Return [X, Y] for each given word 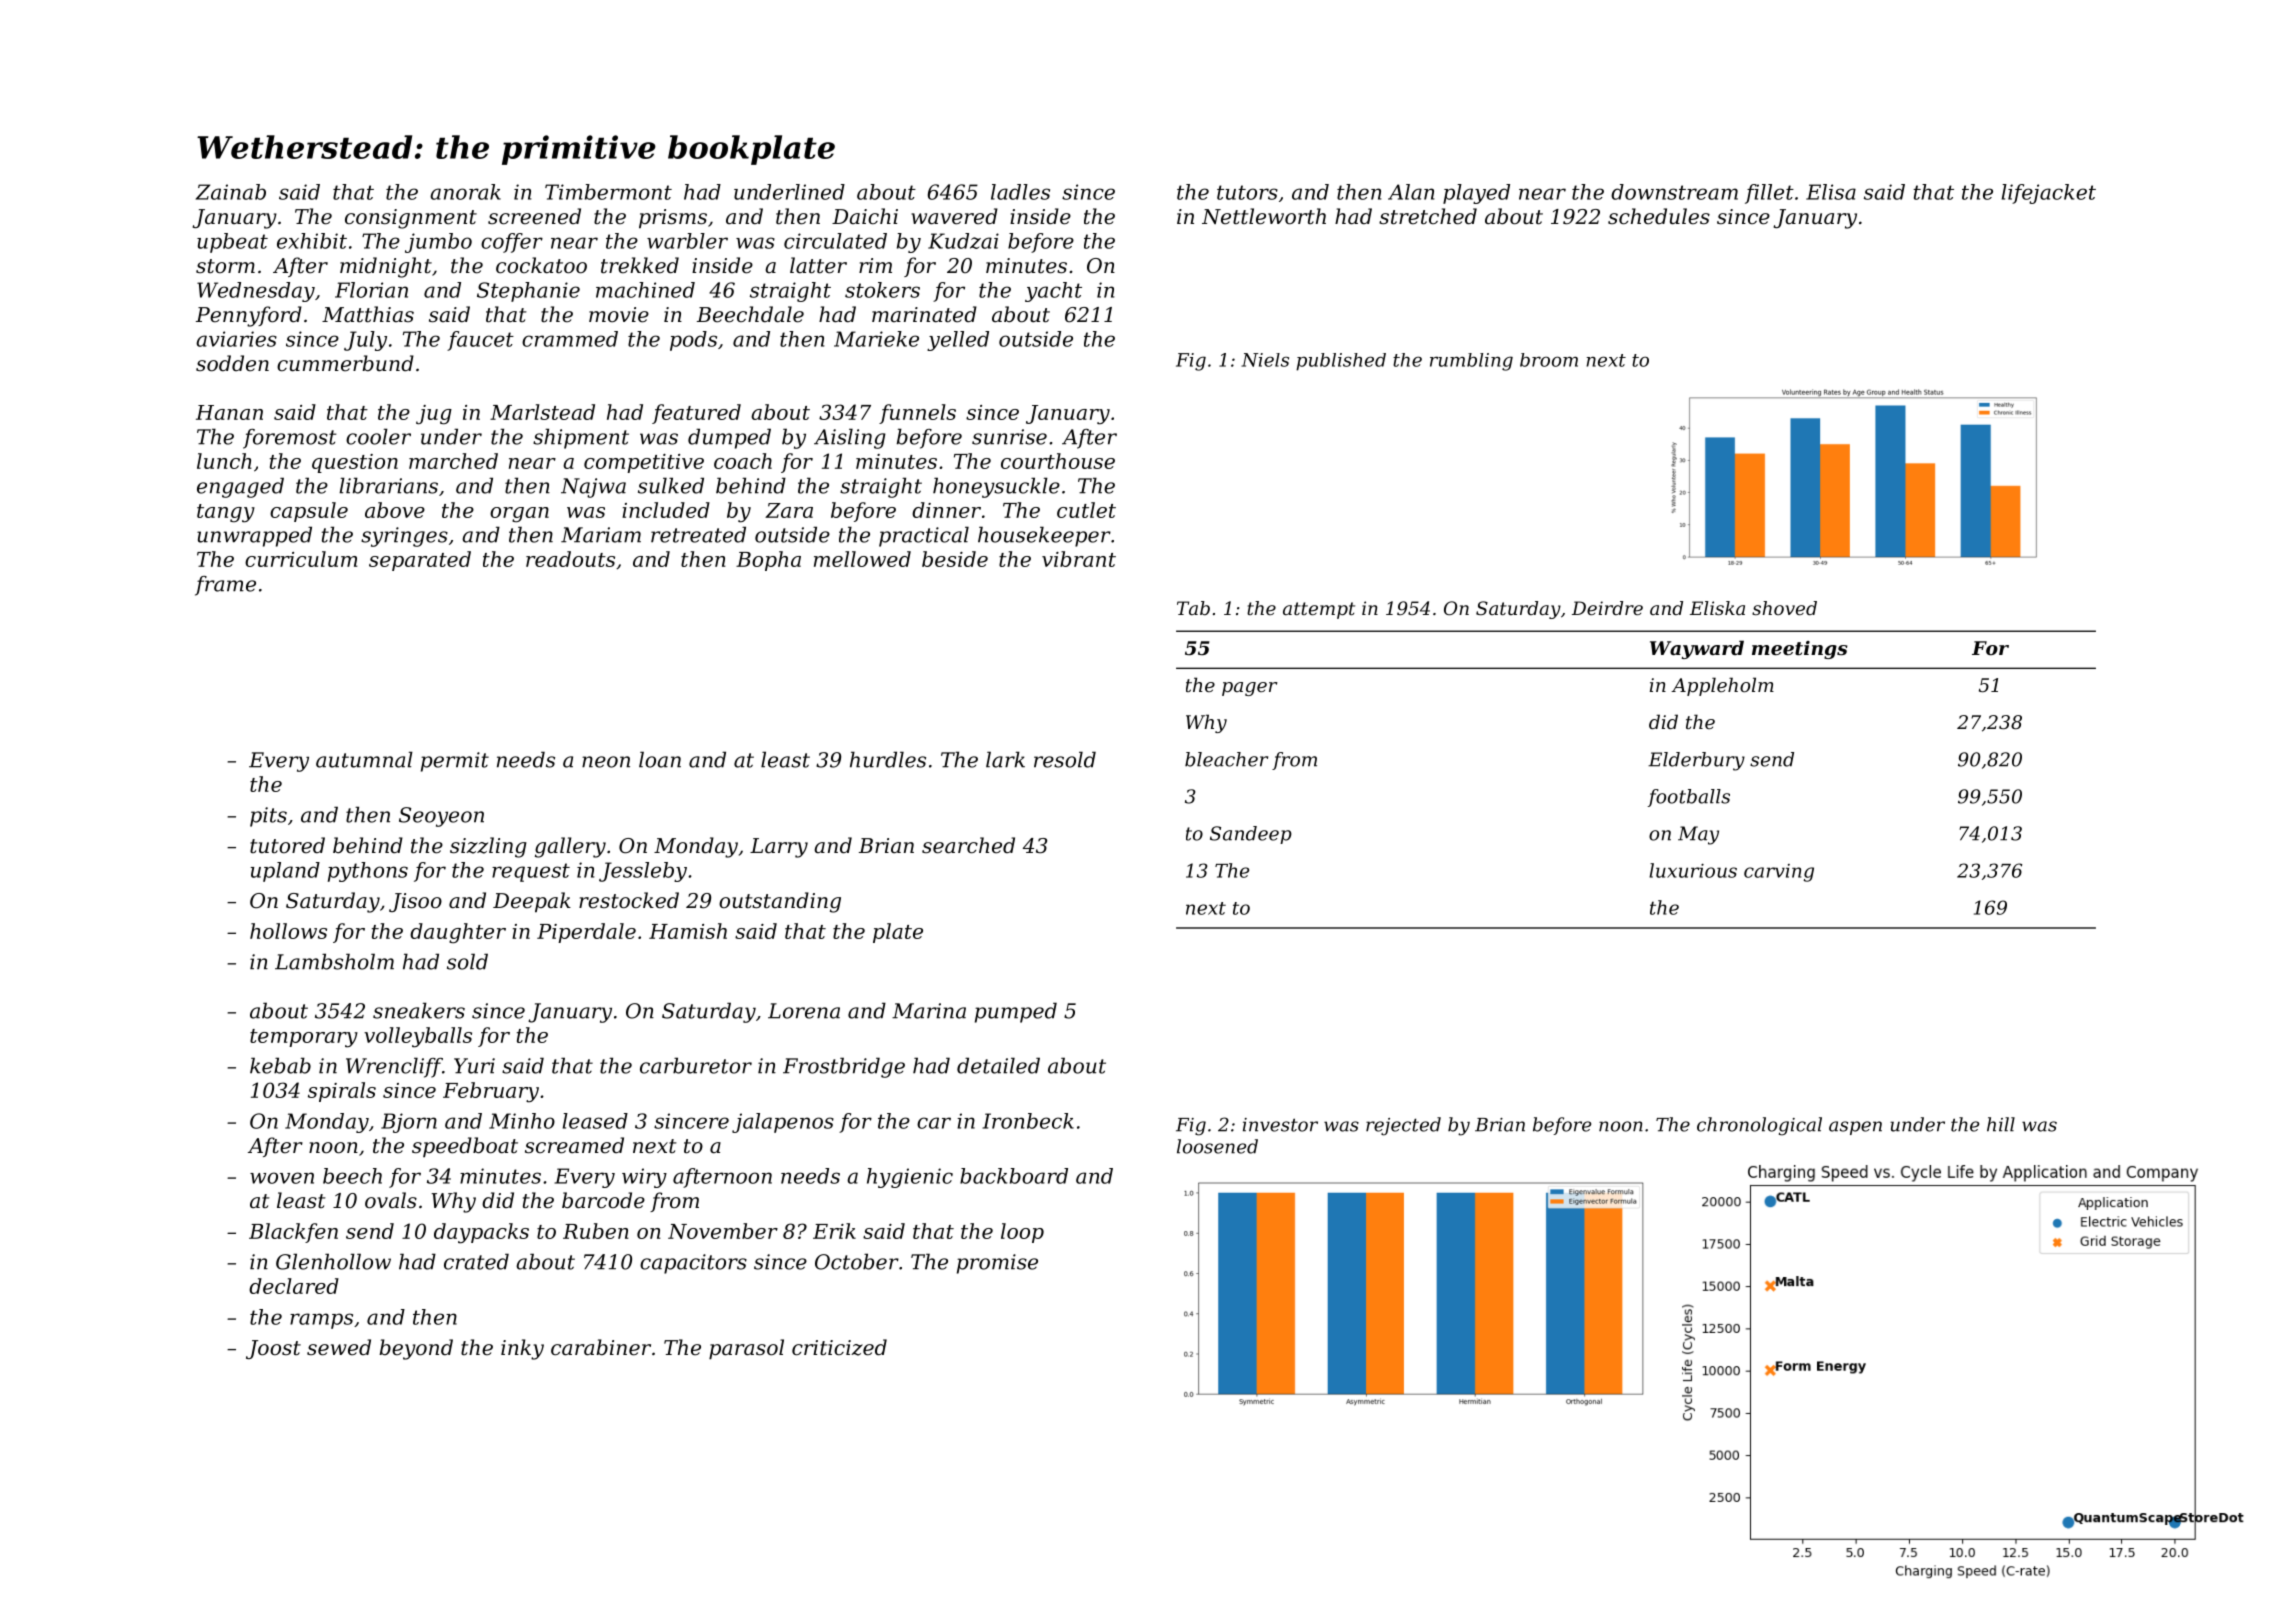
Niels [1265, 360]
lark [1005, 759]
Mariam [601, 535]
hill [2001, 1124]
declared [294, 1286]
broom [1549, 360]
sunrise [1009, 437]
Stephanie [528, 292]
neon [606, 762]
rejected [1403, 1126]
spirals [342, 1092]
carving [1779, 873]
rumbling [1471, 362]
